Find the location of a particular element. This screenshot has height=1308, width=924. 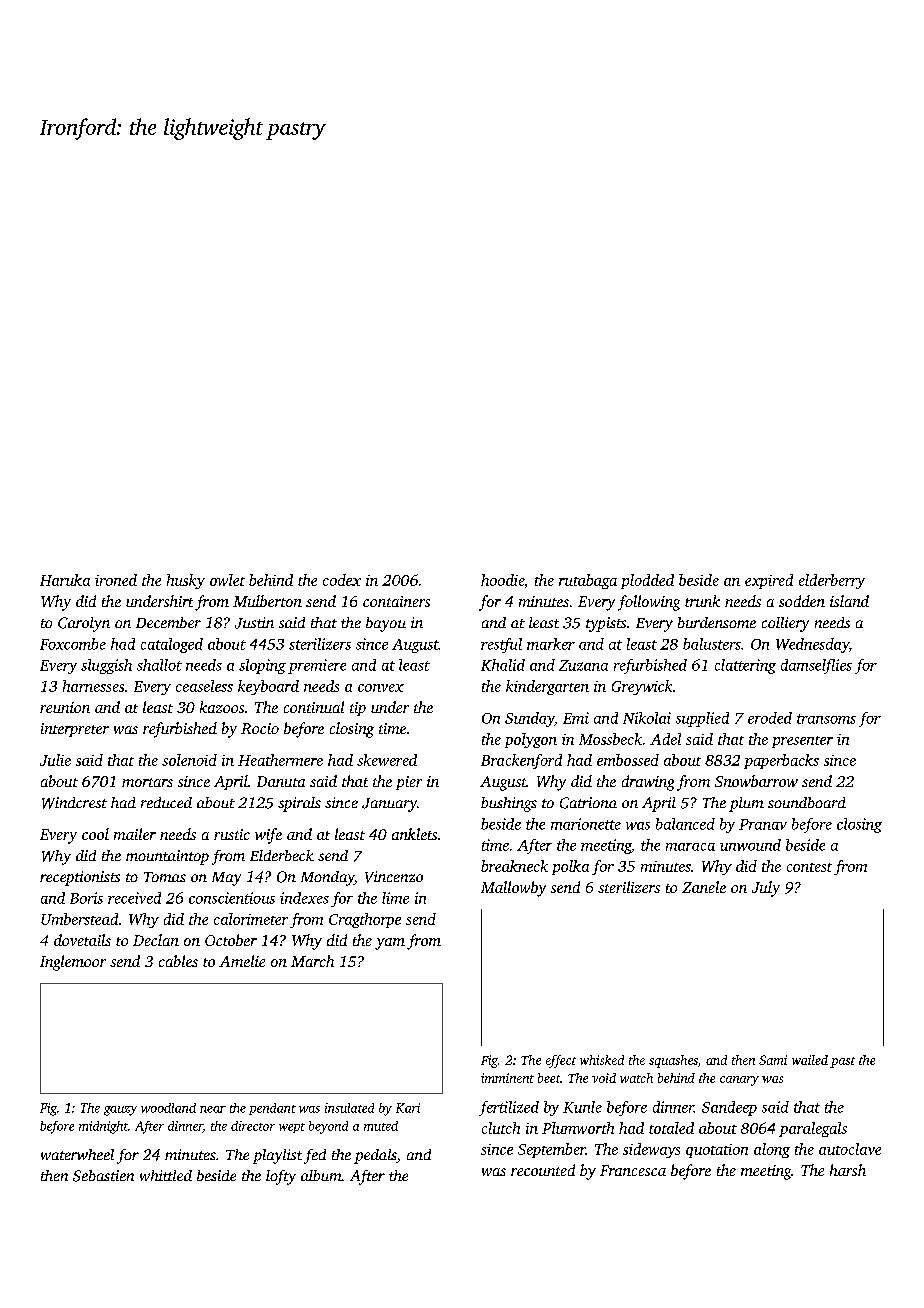

paperbacks is located at coordinates (781, 761).
